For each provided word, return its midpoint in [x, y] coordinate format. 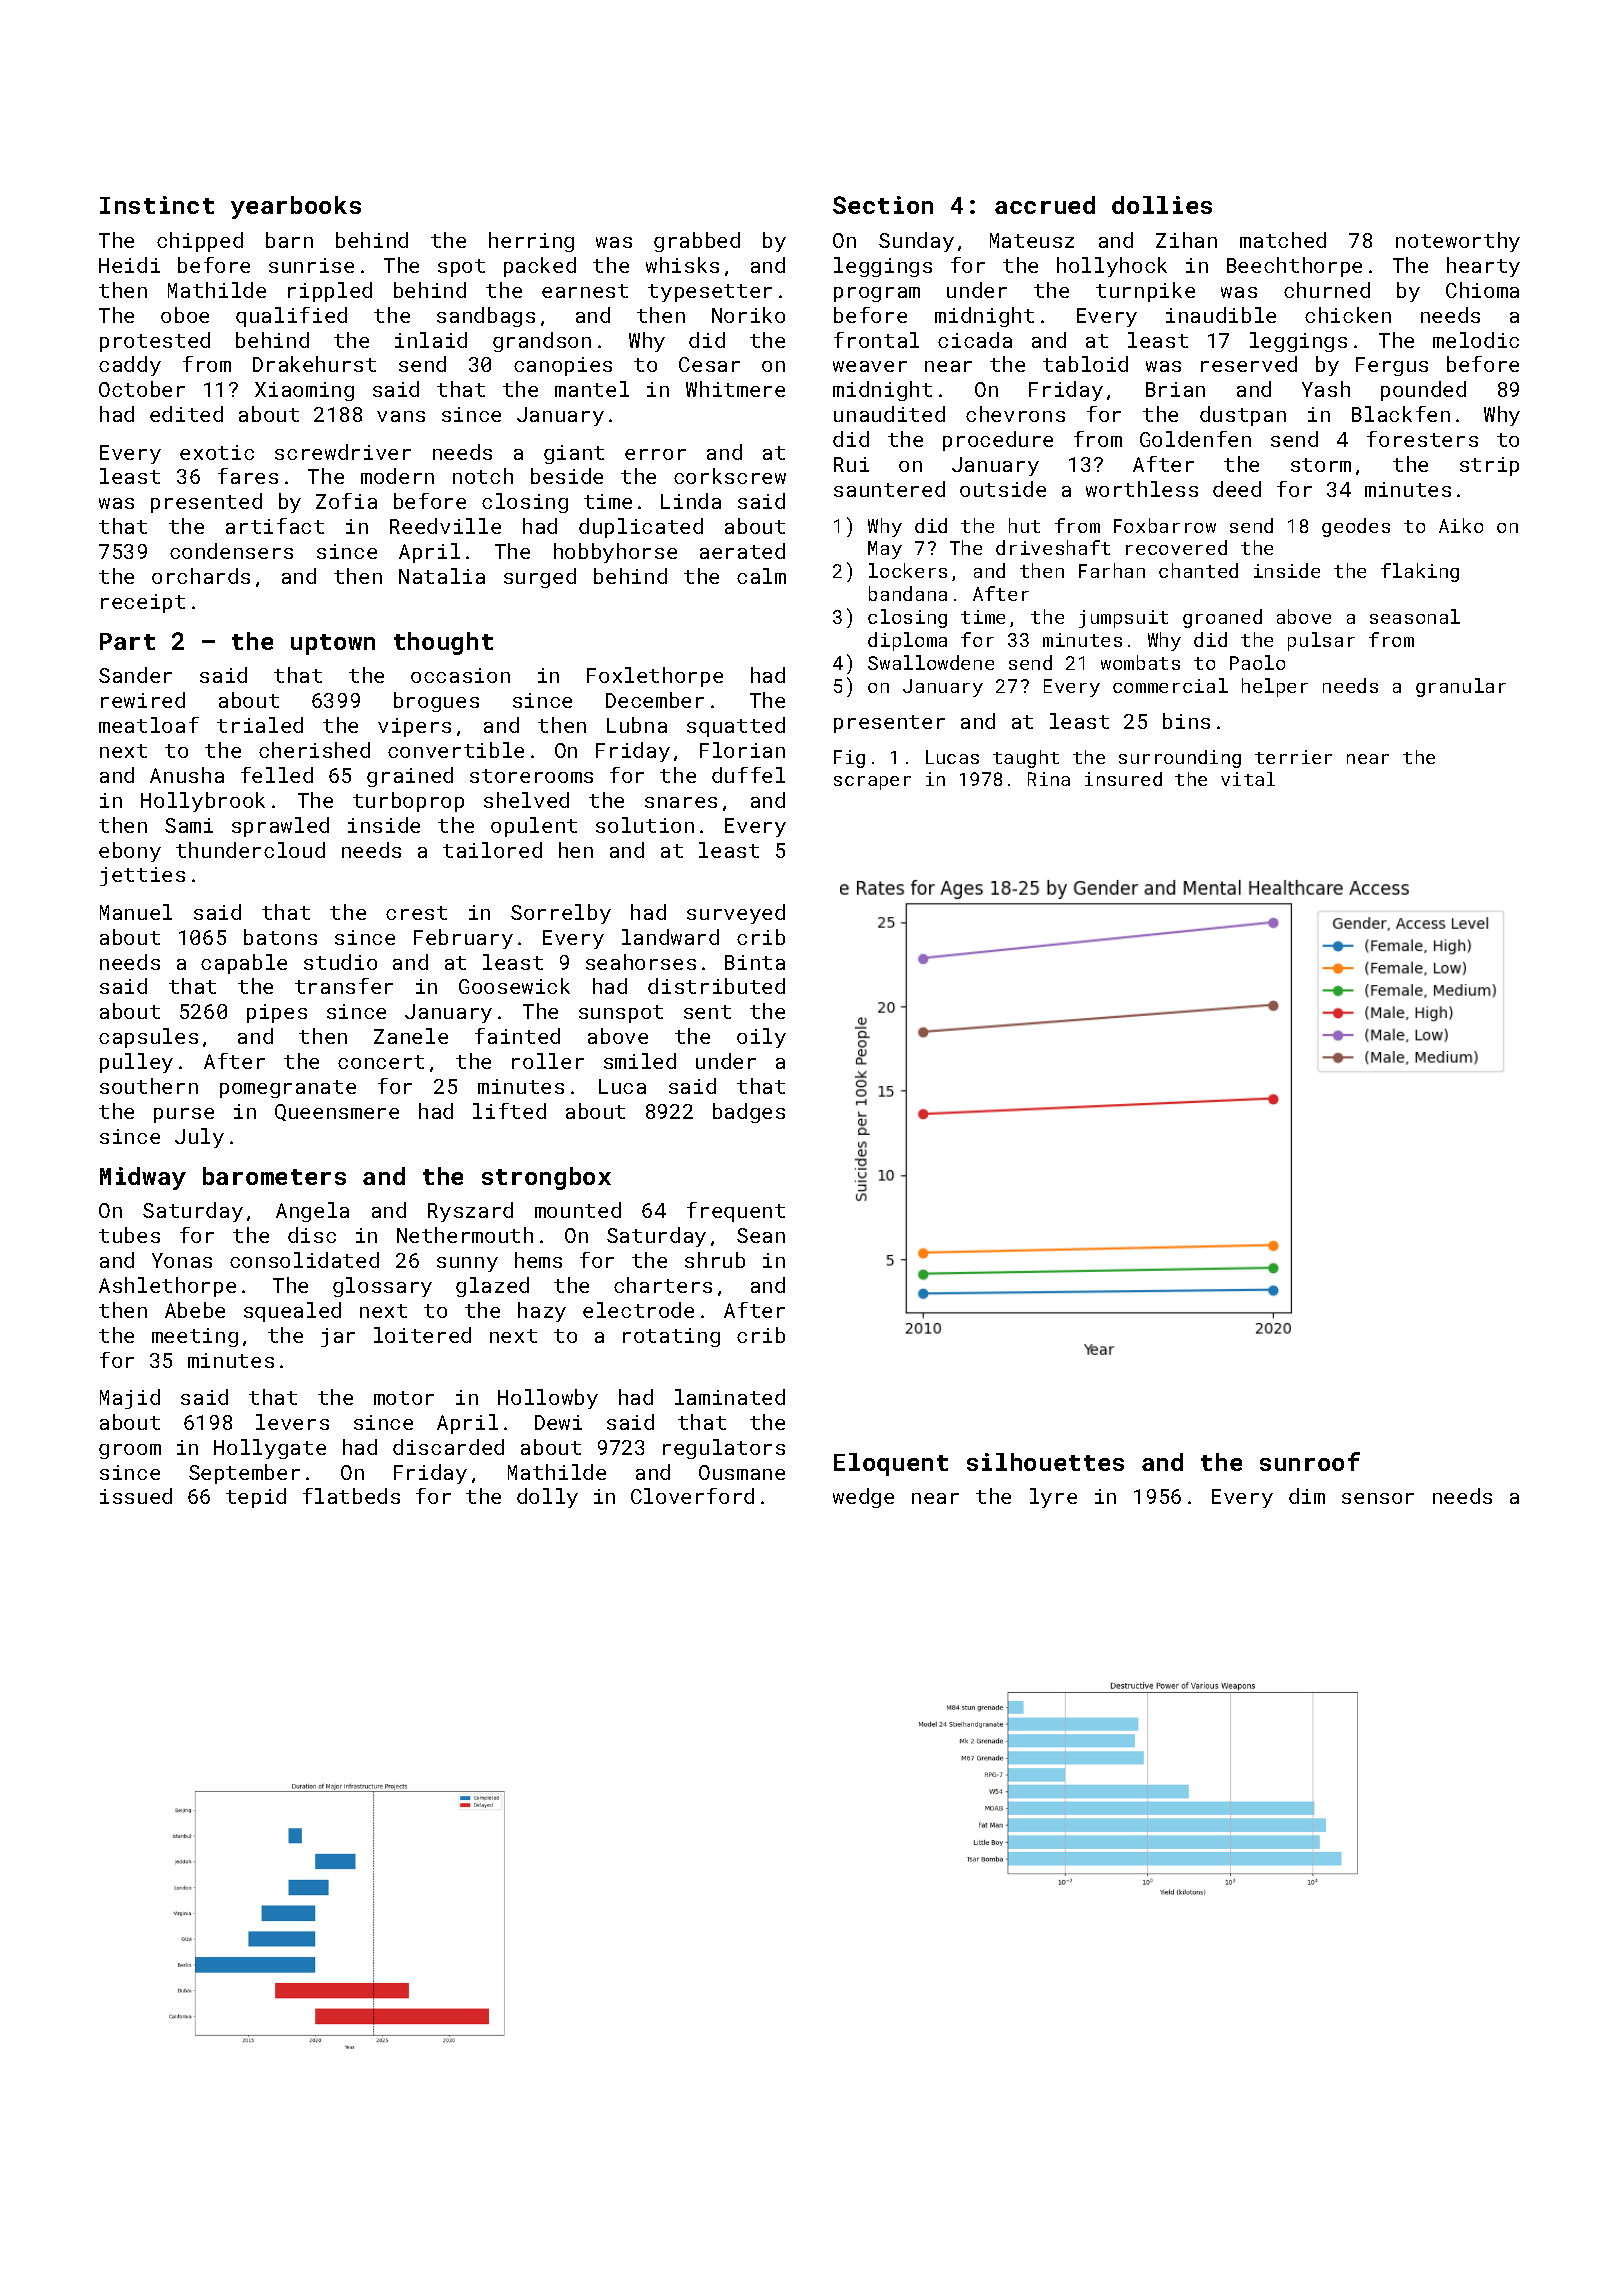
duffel [748, 775]
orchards [201, 576]
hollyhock [1112, 267]
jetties [142, 876]
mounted [578, 1210]
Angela [312, 1212]
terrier [1293, 757]
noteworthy [1458, 242]
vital [1248, 779]
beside [567, 476]
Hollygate [270, 1449]
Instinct [157, 205]
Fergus [1392, 366]
